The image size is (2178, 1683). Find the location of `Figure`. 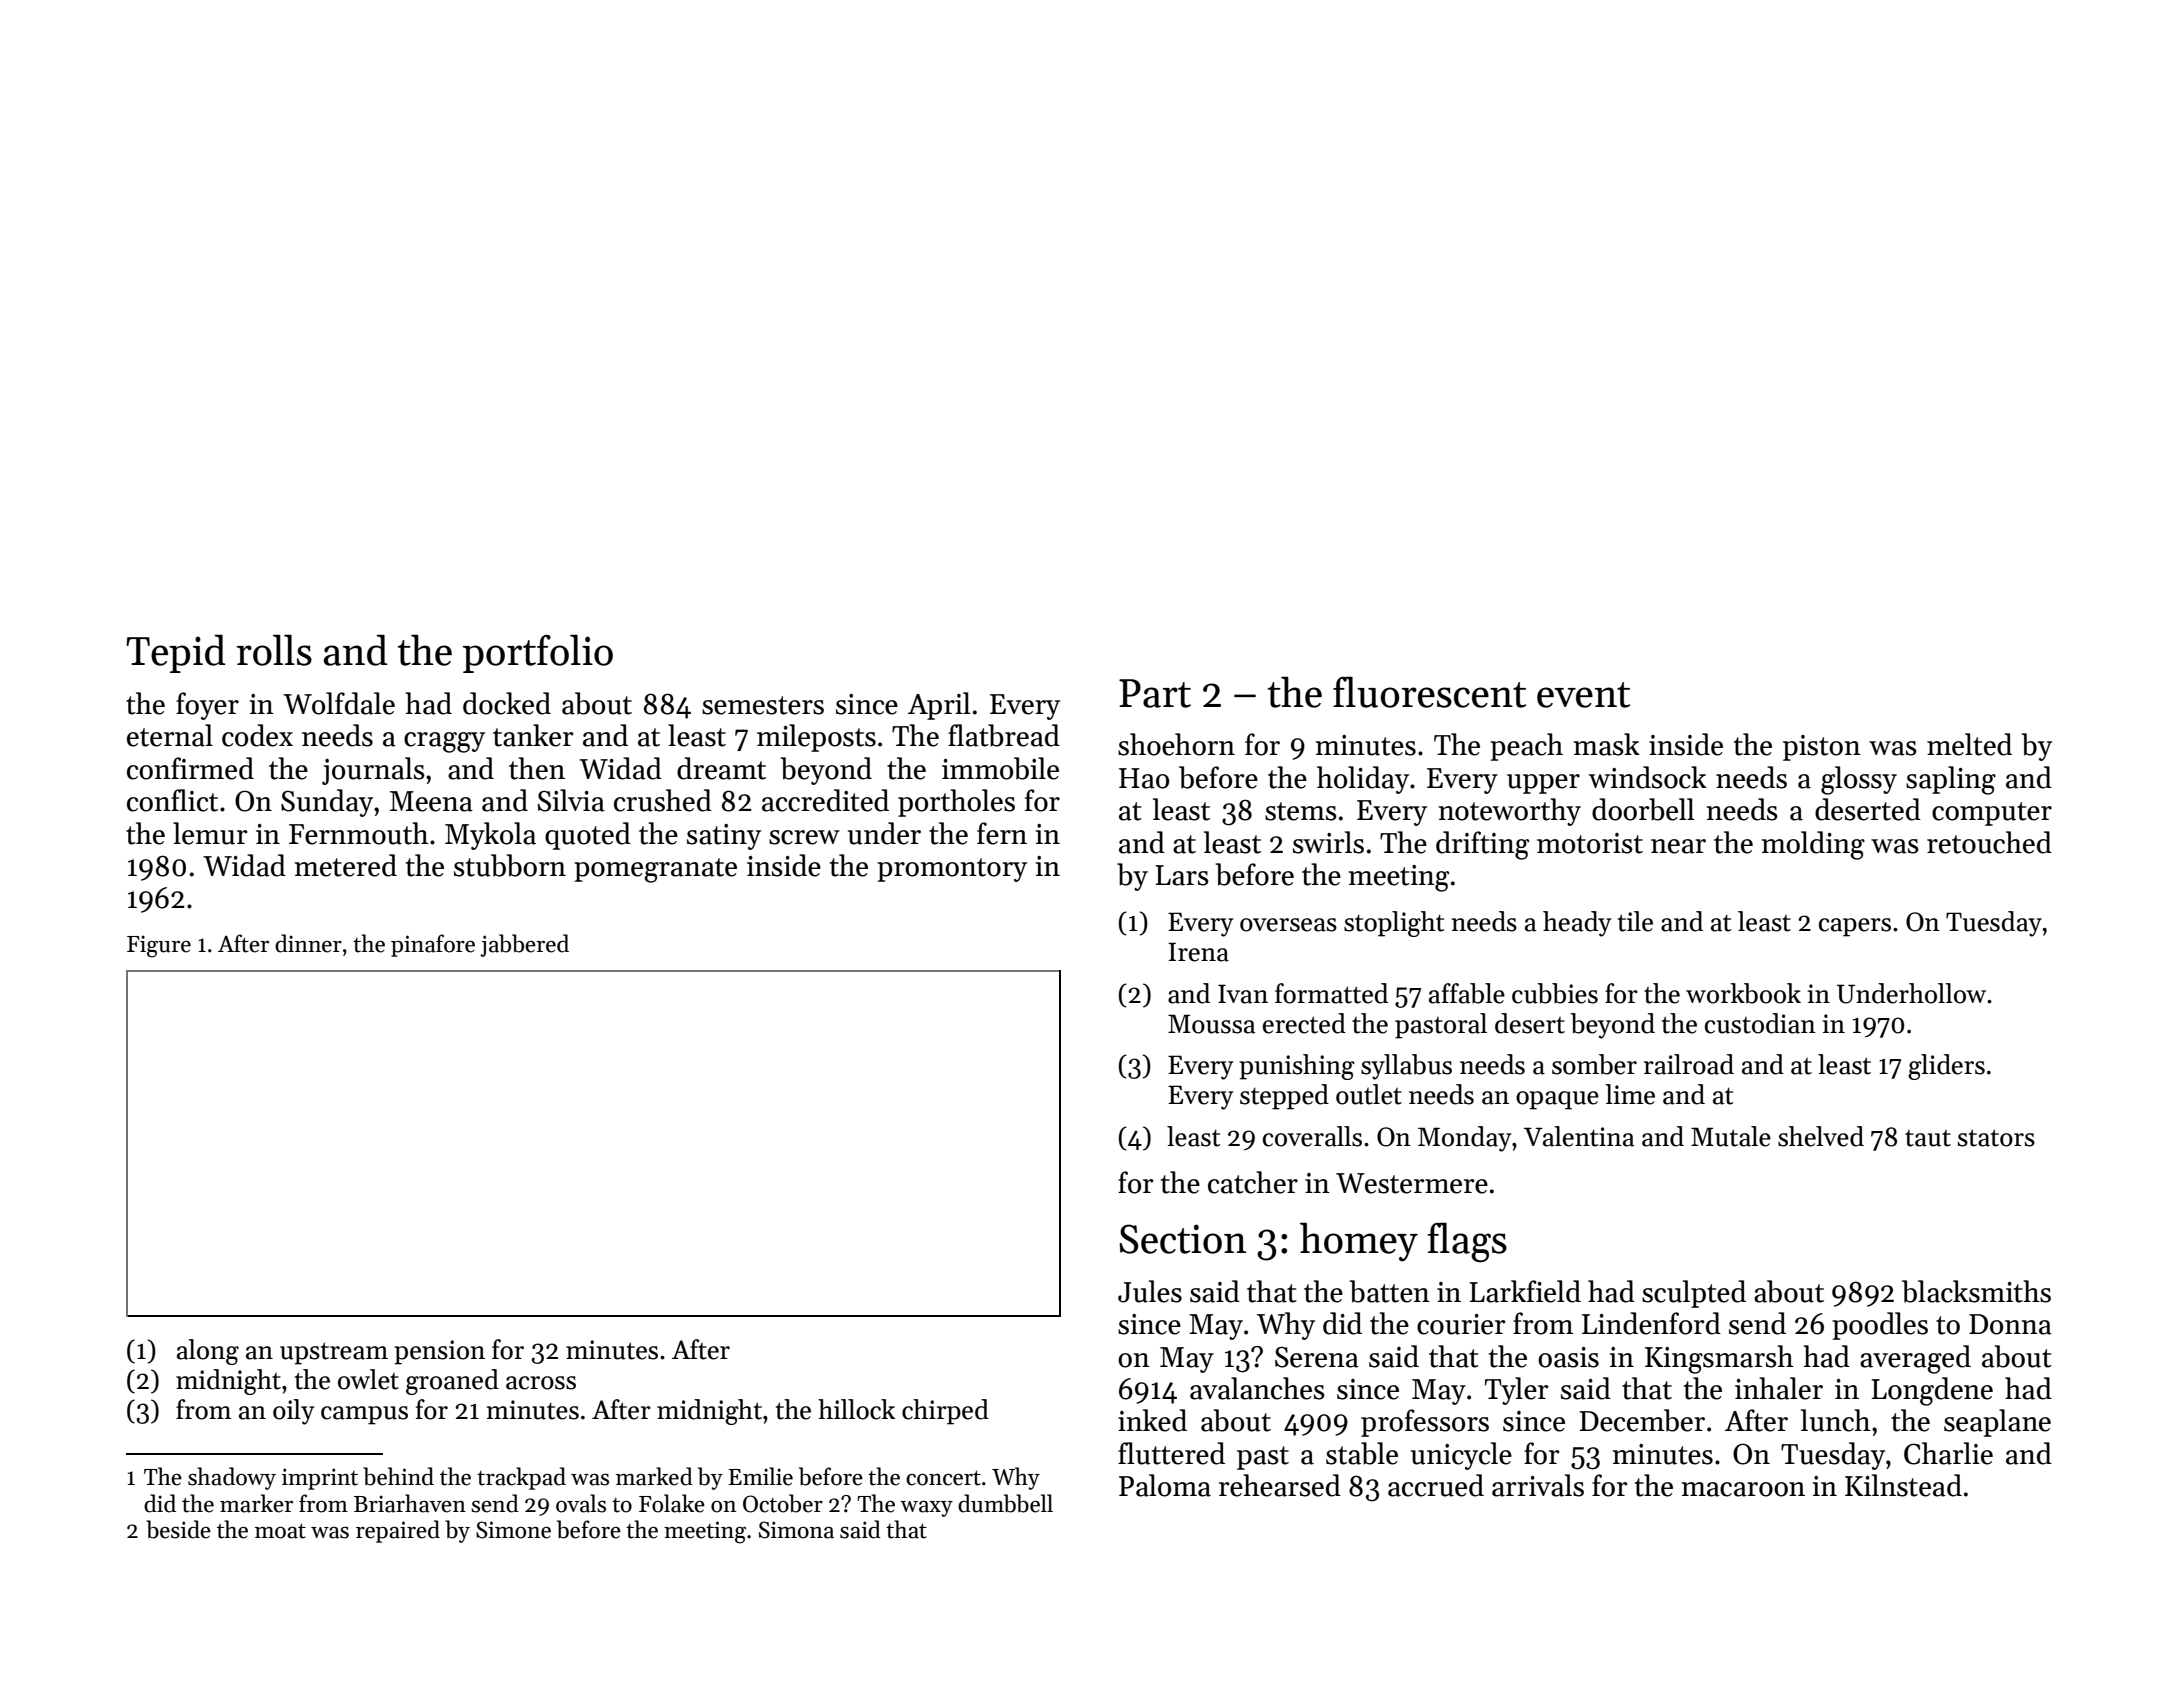

Figure is located at coordinates (159, 946).
